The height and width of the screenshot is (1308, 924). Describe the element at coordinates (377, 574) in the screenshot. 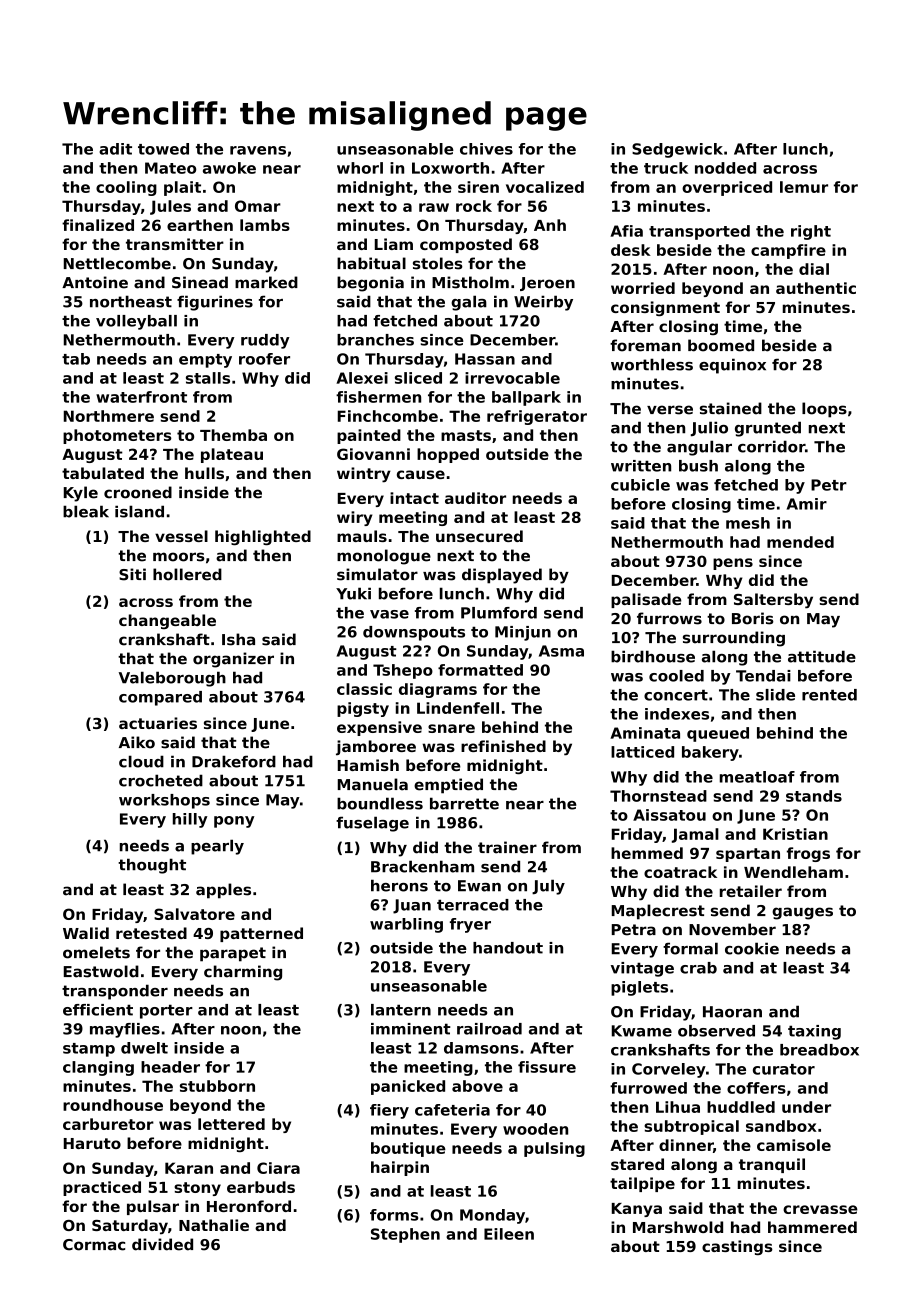

I see `simulator` at that location.
